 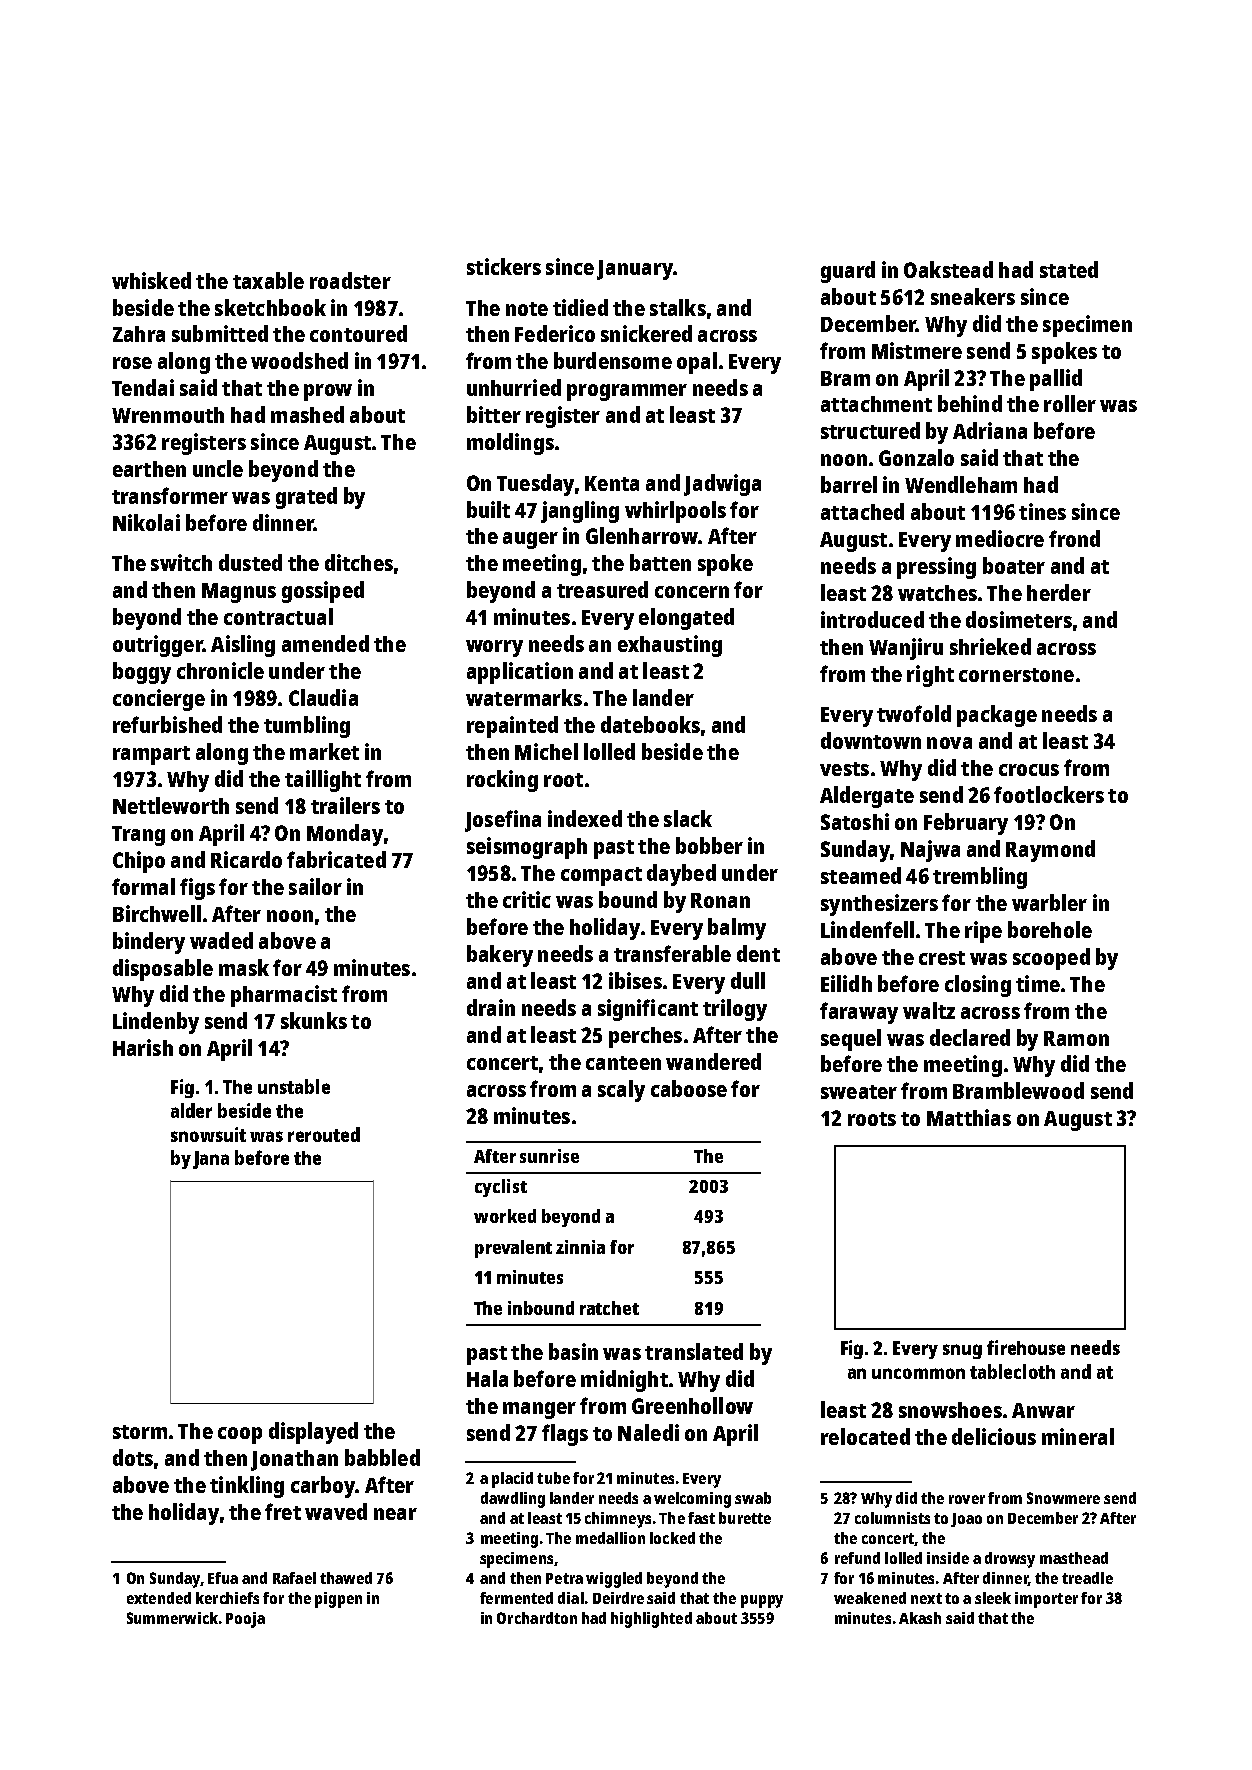 I want to click on whisked, so click(x=151, y=280).
